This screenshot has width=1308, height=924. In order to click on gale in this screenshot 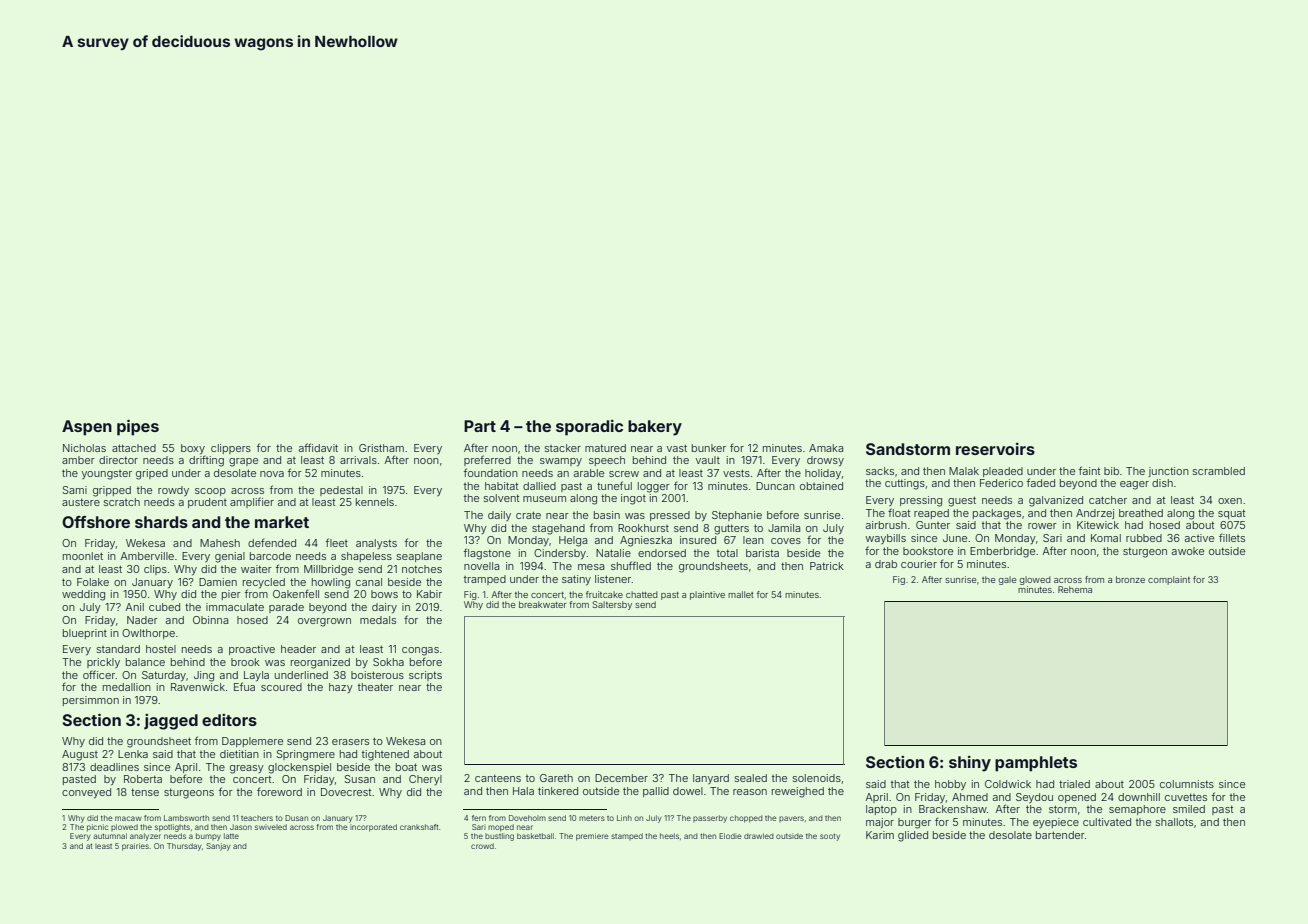, I will do `click(1007, 580)`.
